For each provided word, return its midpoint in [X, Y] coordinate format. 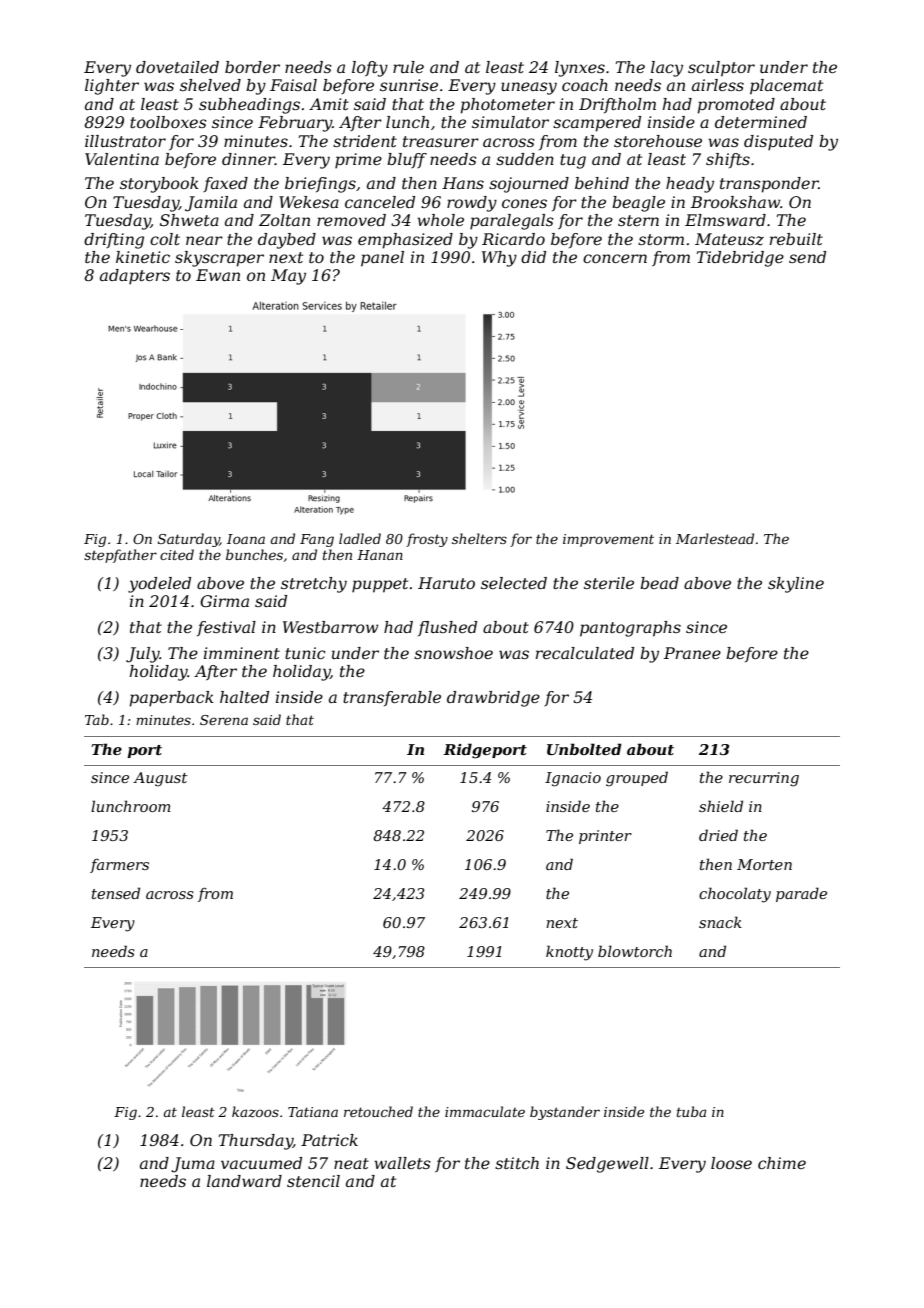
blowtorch [635, 951]
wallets [402, 1163]
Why [499, 259]
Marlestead [715, 538]
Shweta [189, 220]
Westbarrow [330, 627]
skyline [796, 585]
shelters [479, 538]
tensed [116, 893]
